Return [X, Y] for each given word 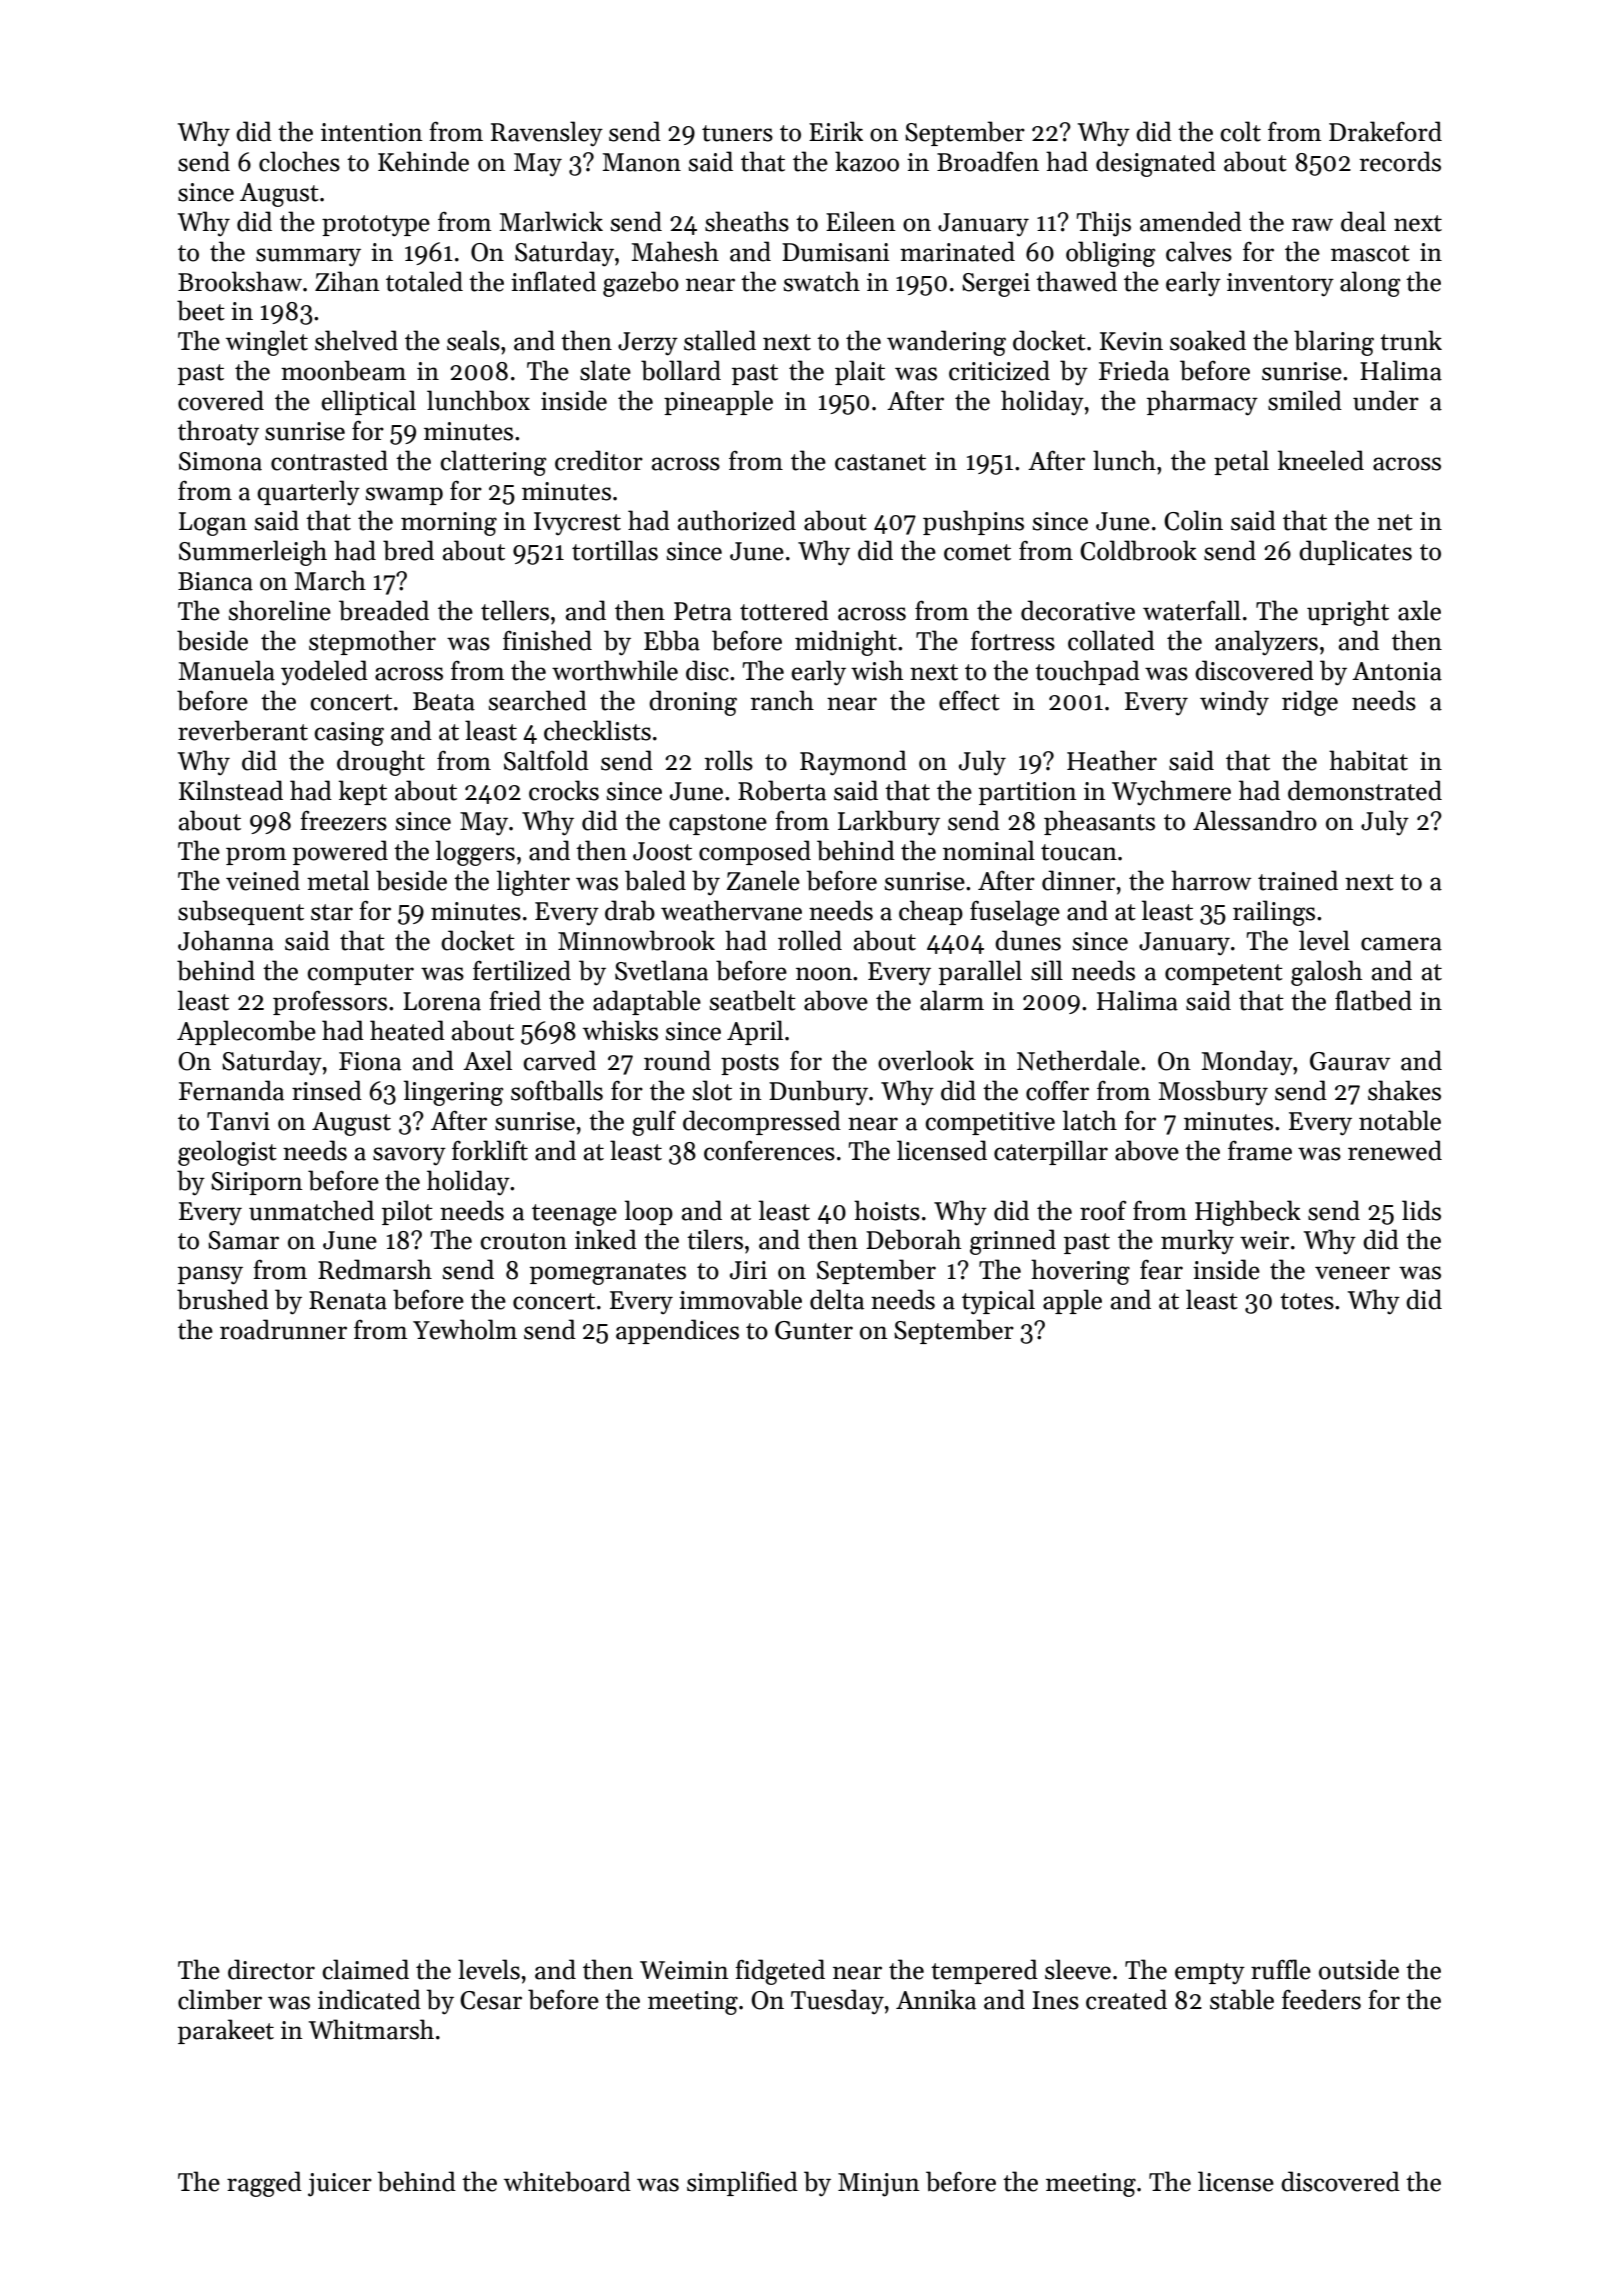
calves [1199, 251]
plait [860, 372]
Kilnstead [231, 790]
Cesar [491, 2000]
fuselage [1015, 913]
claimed [366, 1969]
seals [473, 340]
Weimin [684, 1970]
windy [1234, 702]
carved [560, 1060]
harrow [1211, 880]
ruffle [1281, 1969]
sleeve [1078, 1969]
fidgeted [780, 1972]
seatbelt [752, 1000]
